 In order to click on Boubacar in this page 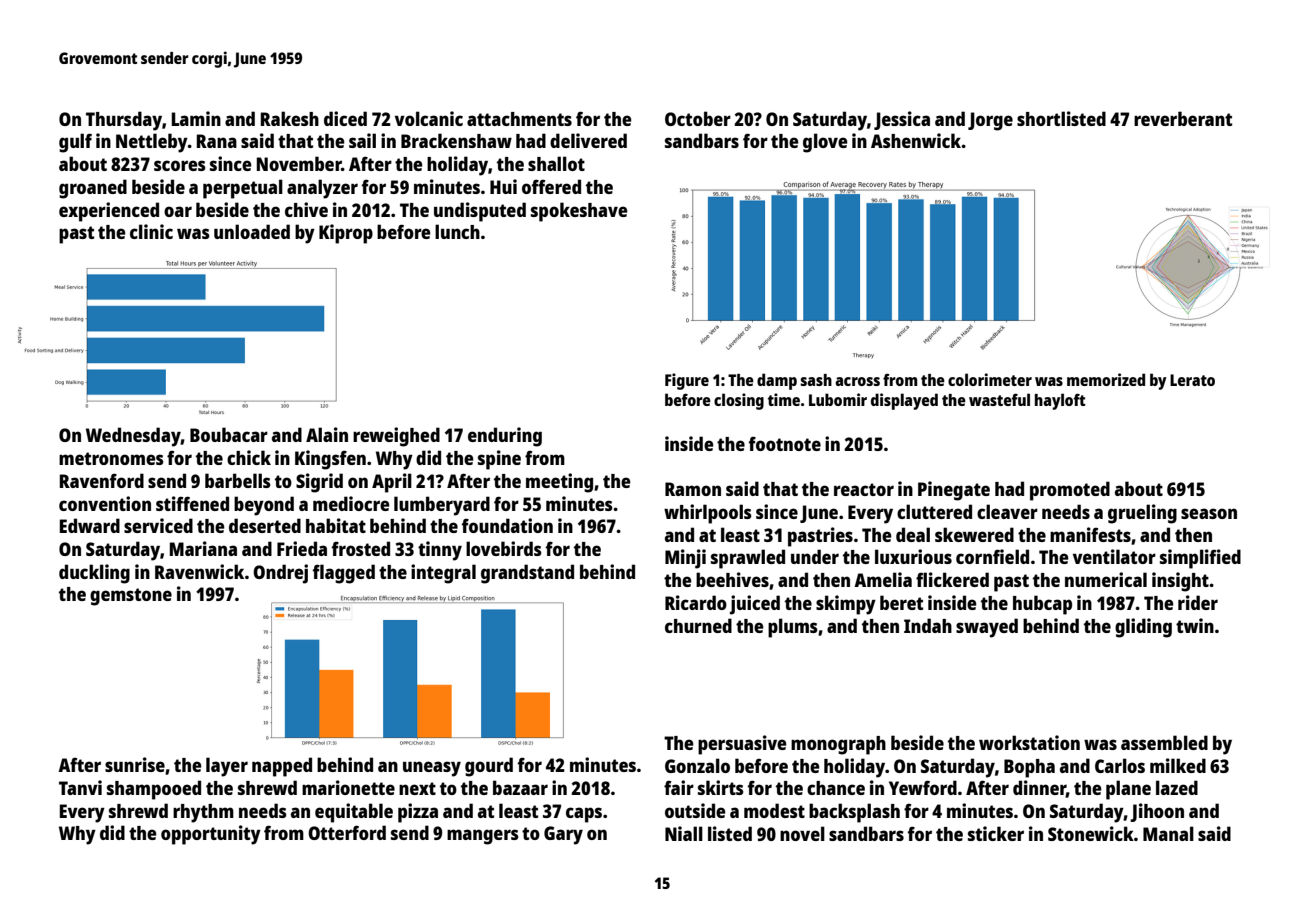, I will do `click(229, 434)`.
